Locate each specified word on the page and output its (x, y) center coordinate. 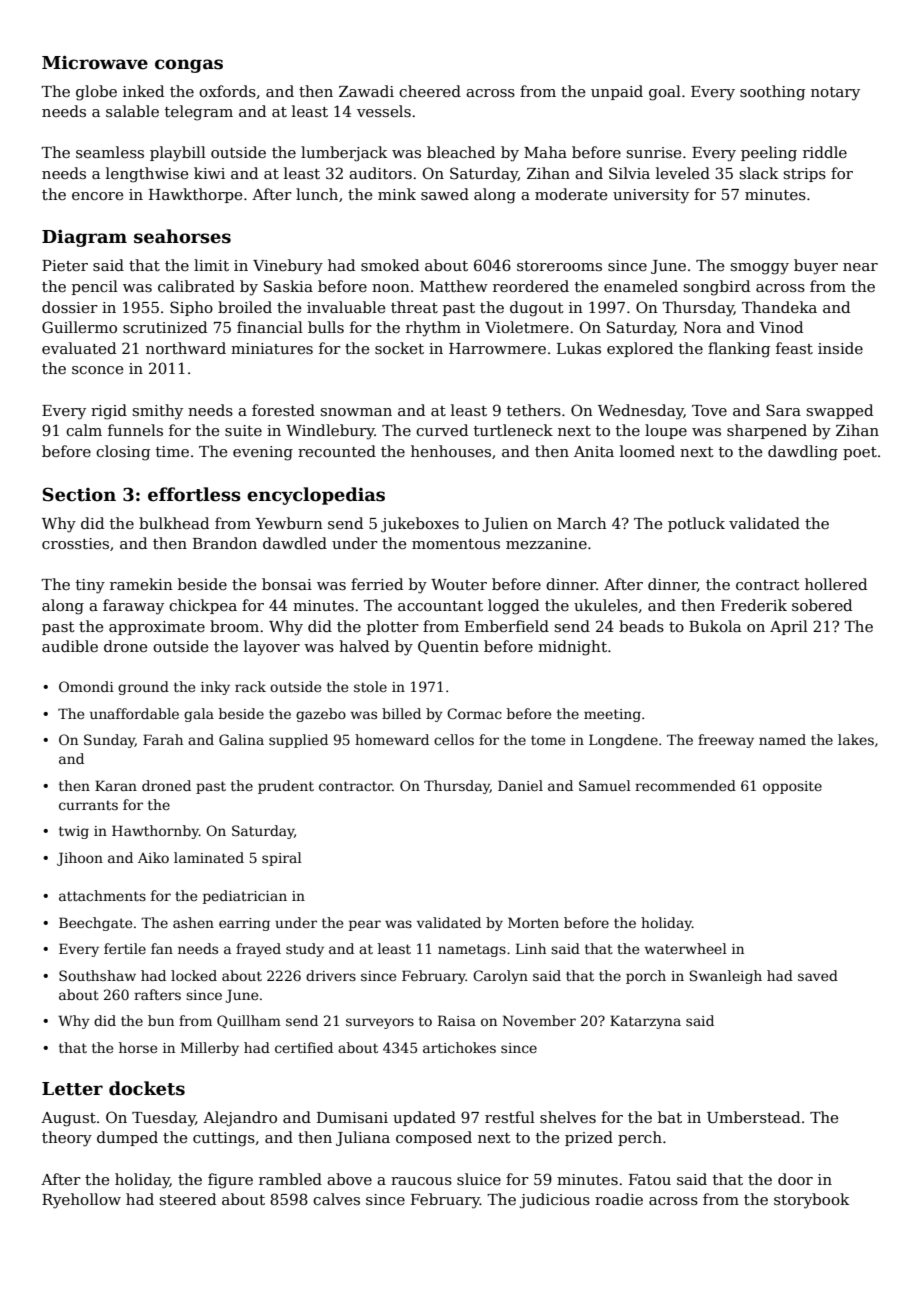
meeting (612, 715)
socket (399, 348)
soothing (772, 93)
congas (189, 66)
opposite (792, 787)
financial (270, 327)
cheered (430, 91)
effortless (194, 494)
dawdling (803, 453)
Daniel (520, 785)
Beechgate (95, 924)
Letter (72, 1089)
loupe (666, 431)
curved (442, 430)
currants (88, 805)
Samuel (605, 785)
